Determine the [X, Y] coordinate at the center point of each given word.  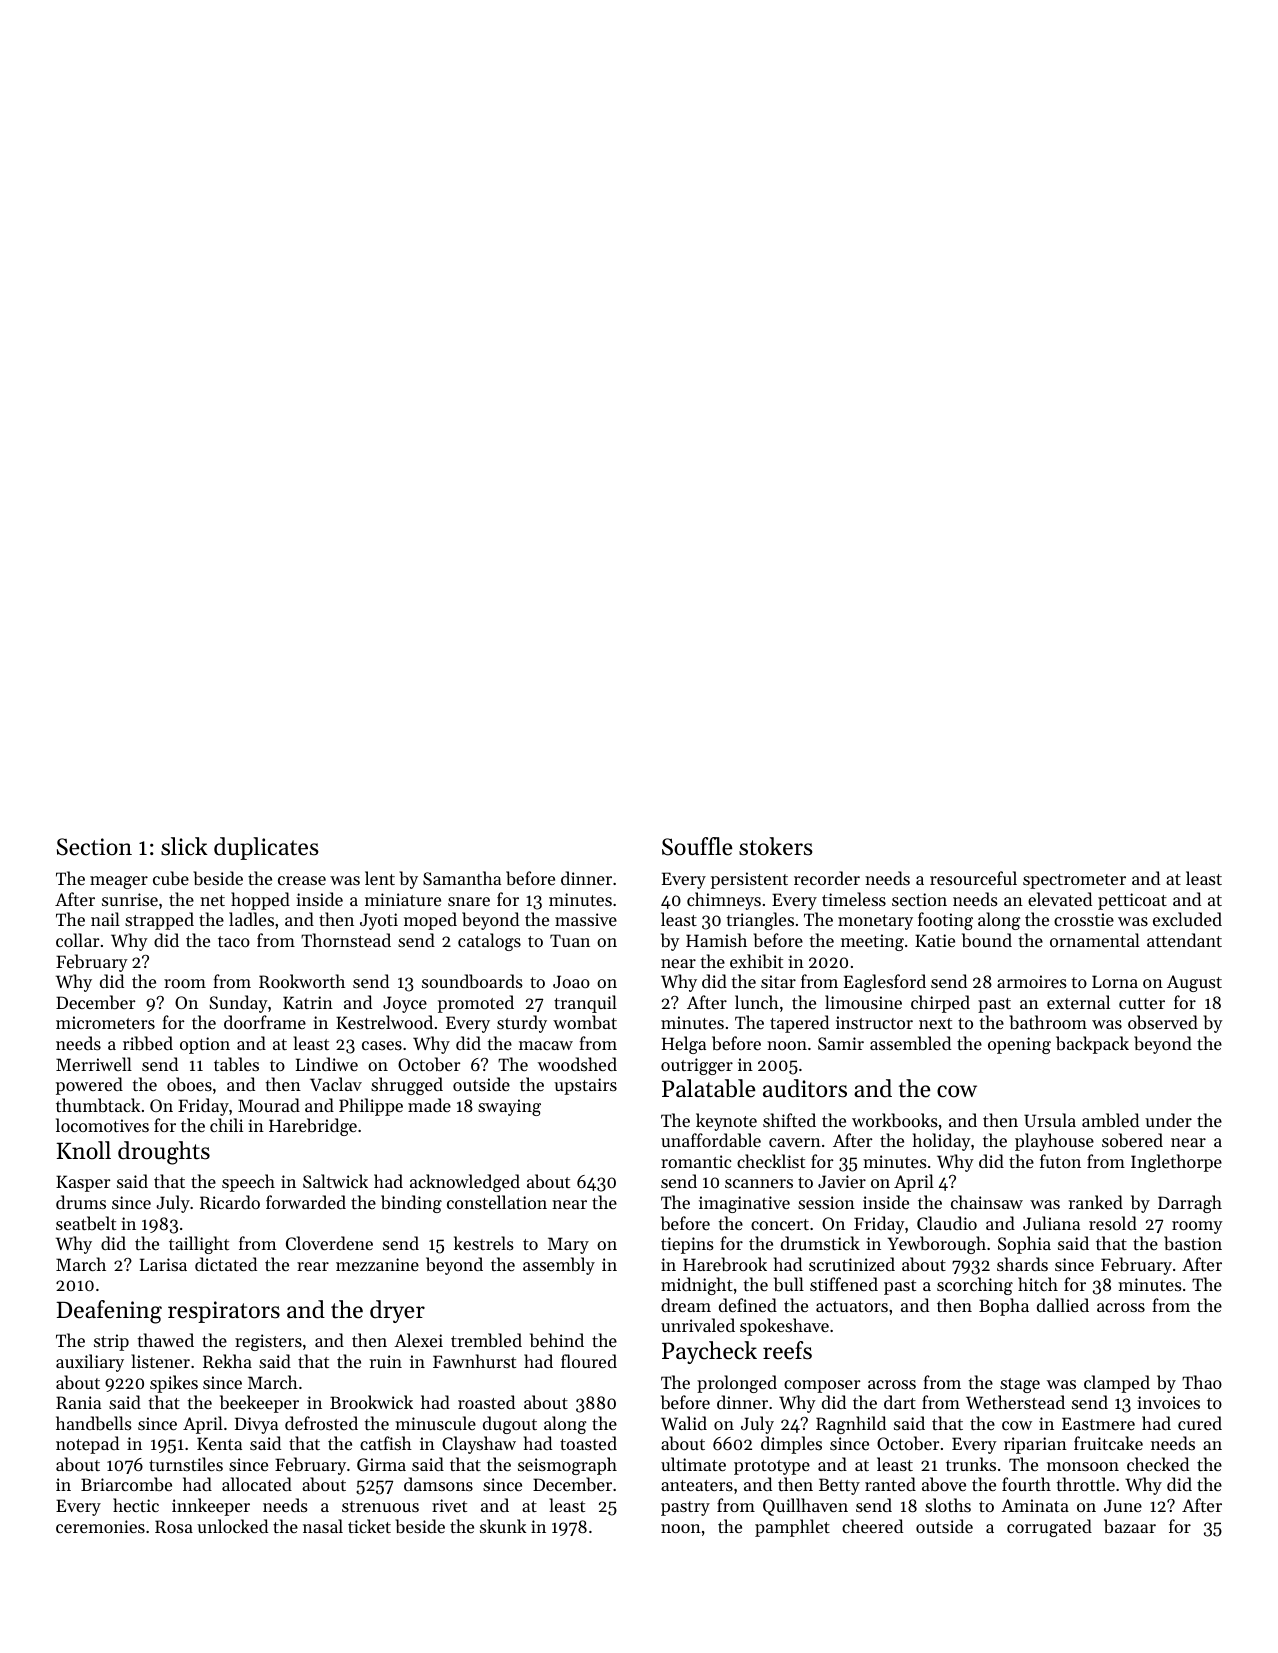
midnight [697, 1286]
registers [268, 1342]
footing [945, 921]
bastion [1193, 1243]
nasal [323, 1526]
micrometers [105, 1022]
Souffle [697, 846]
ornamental [1095, 940]
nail [105, 919]
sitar [778, 981]
